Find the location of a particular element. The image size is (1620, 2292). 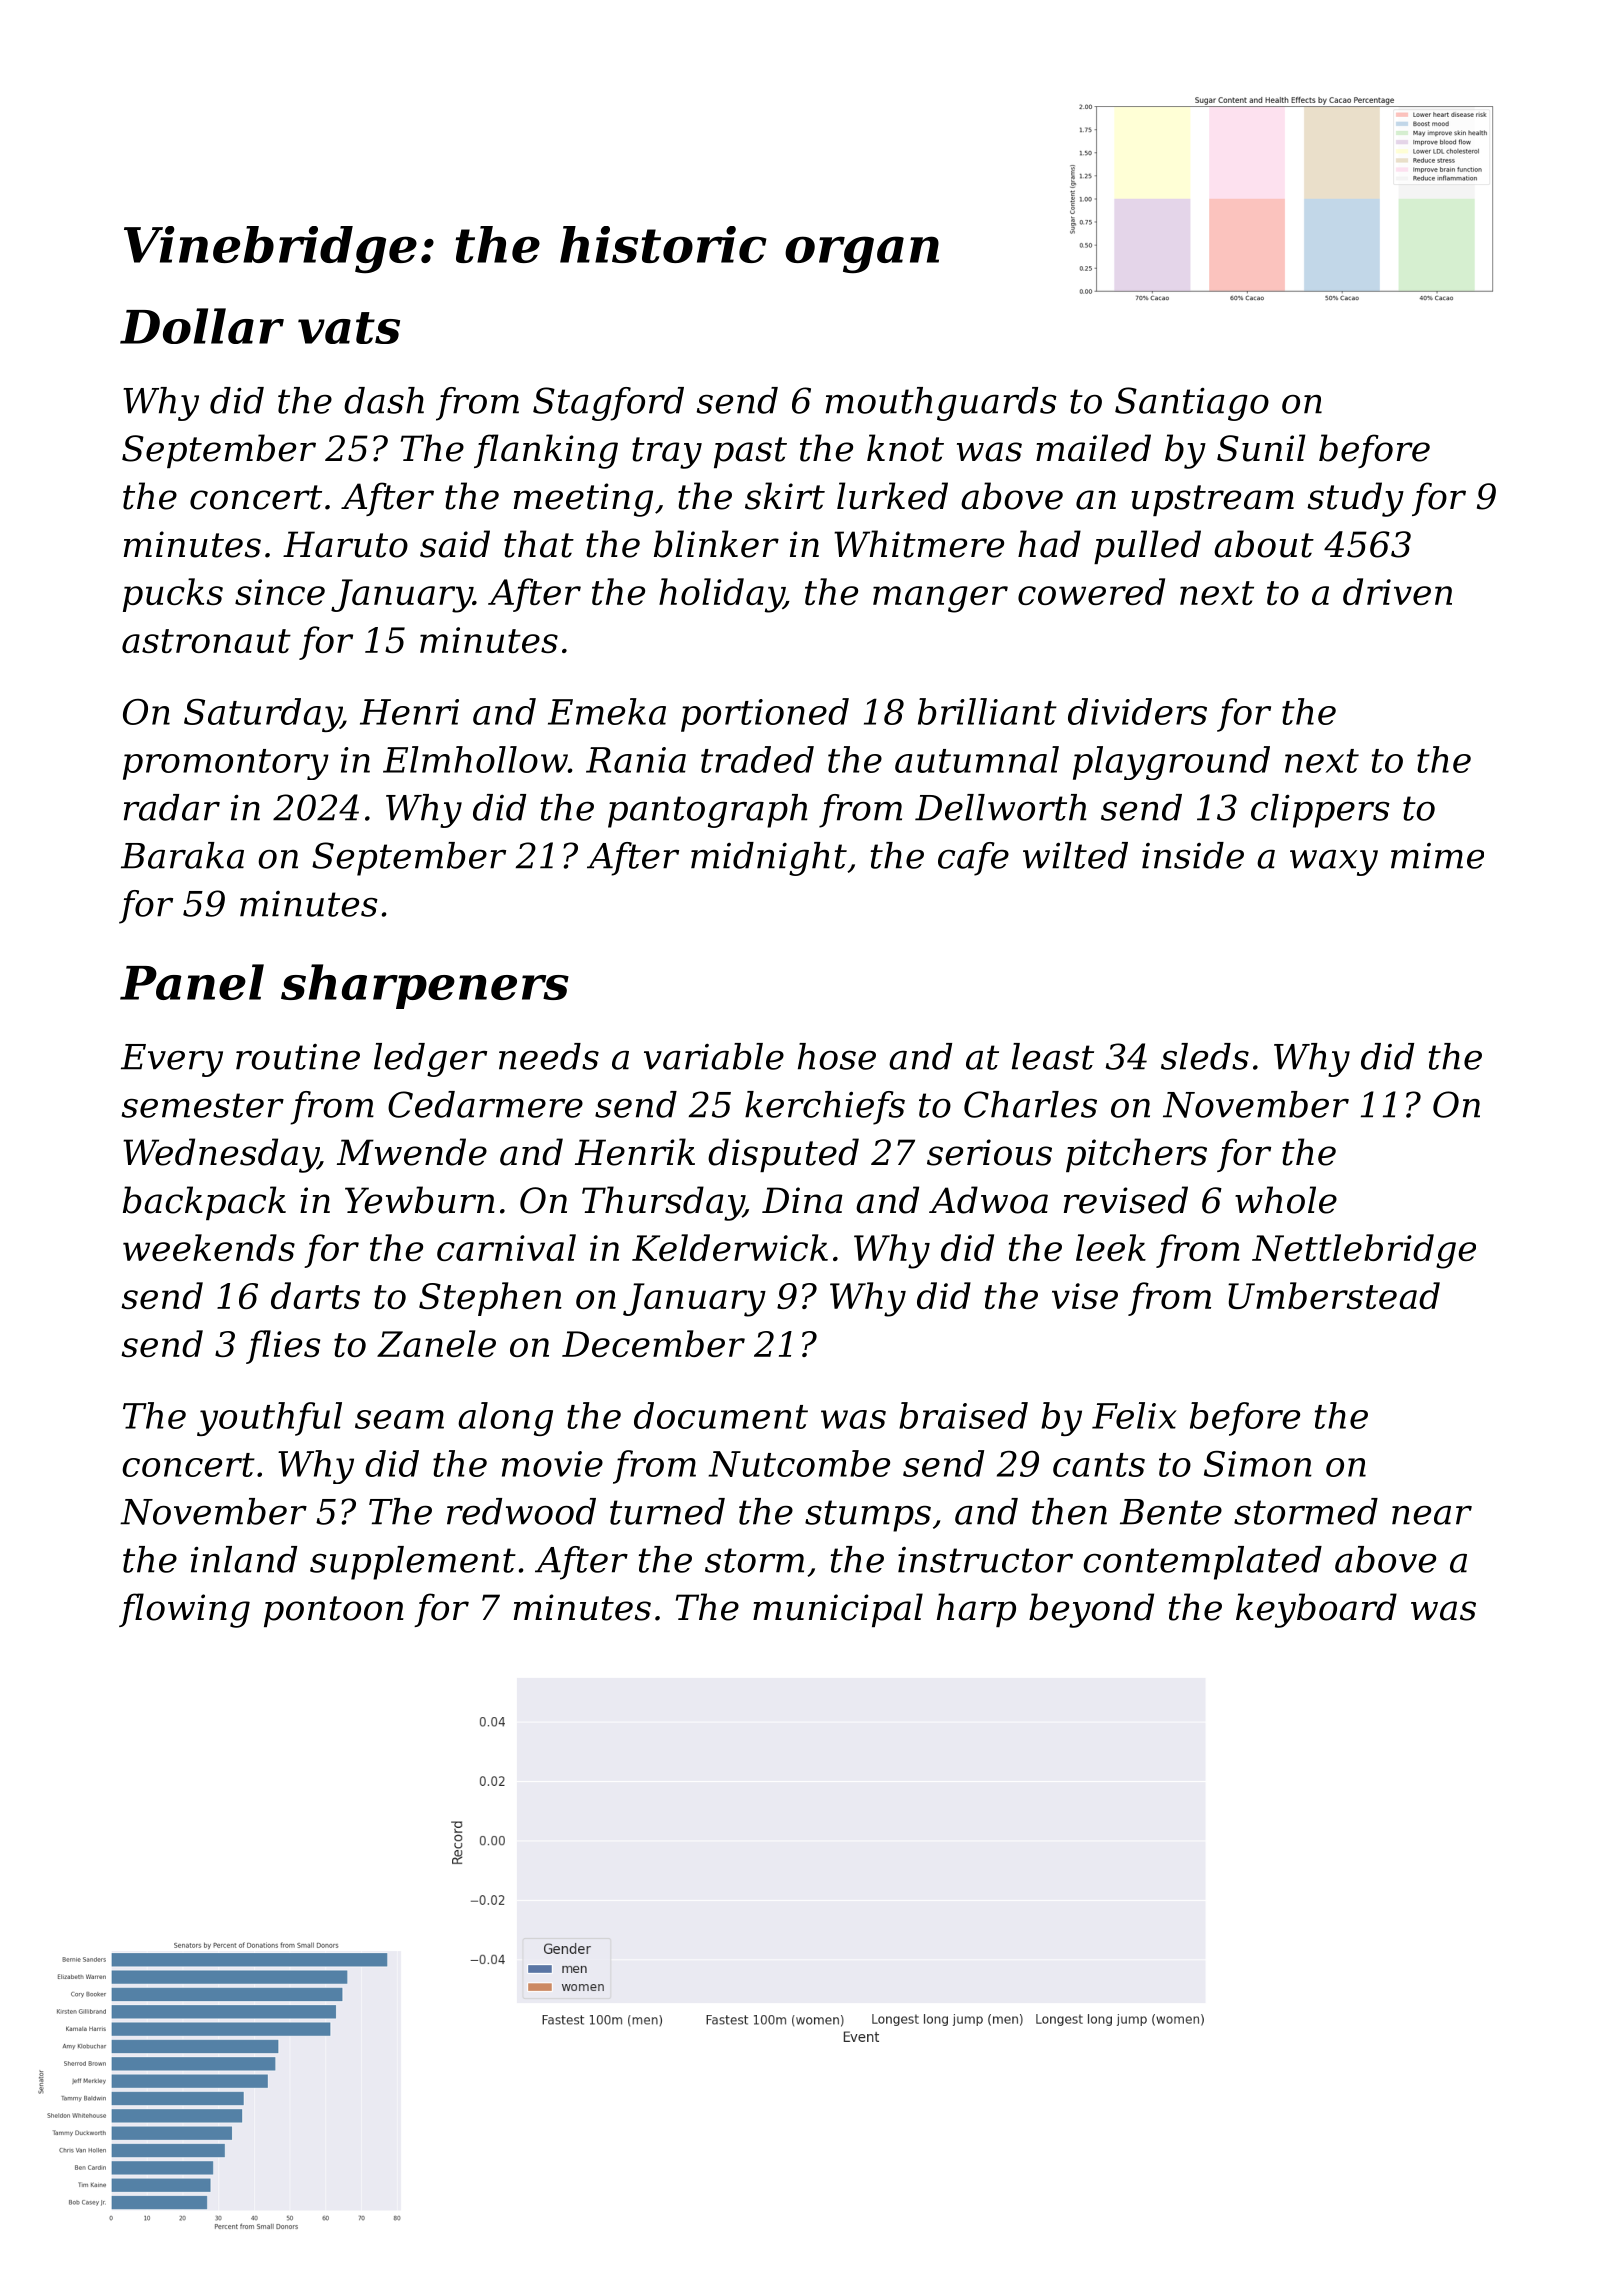

Stagford is located at coordinates (608, 404).
